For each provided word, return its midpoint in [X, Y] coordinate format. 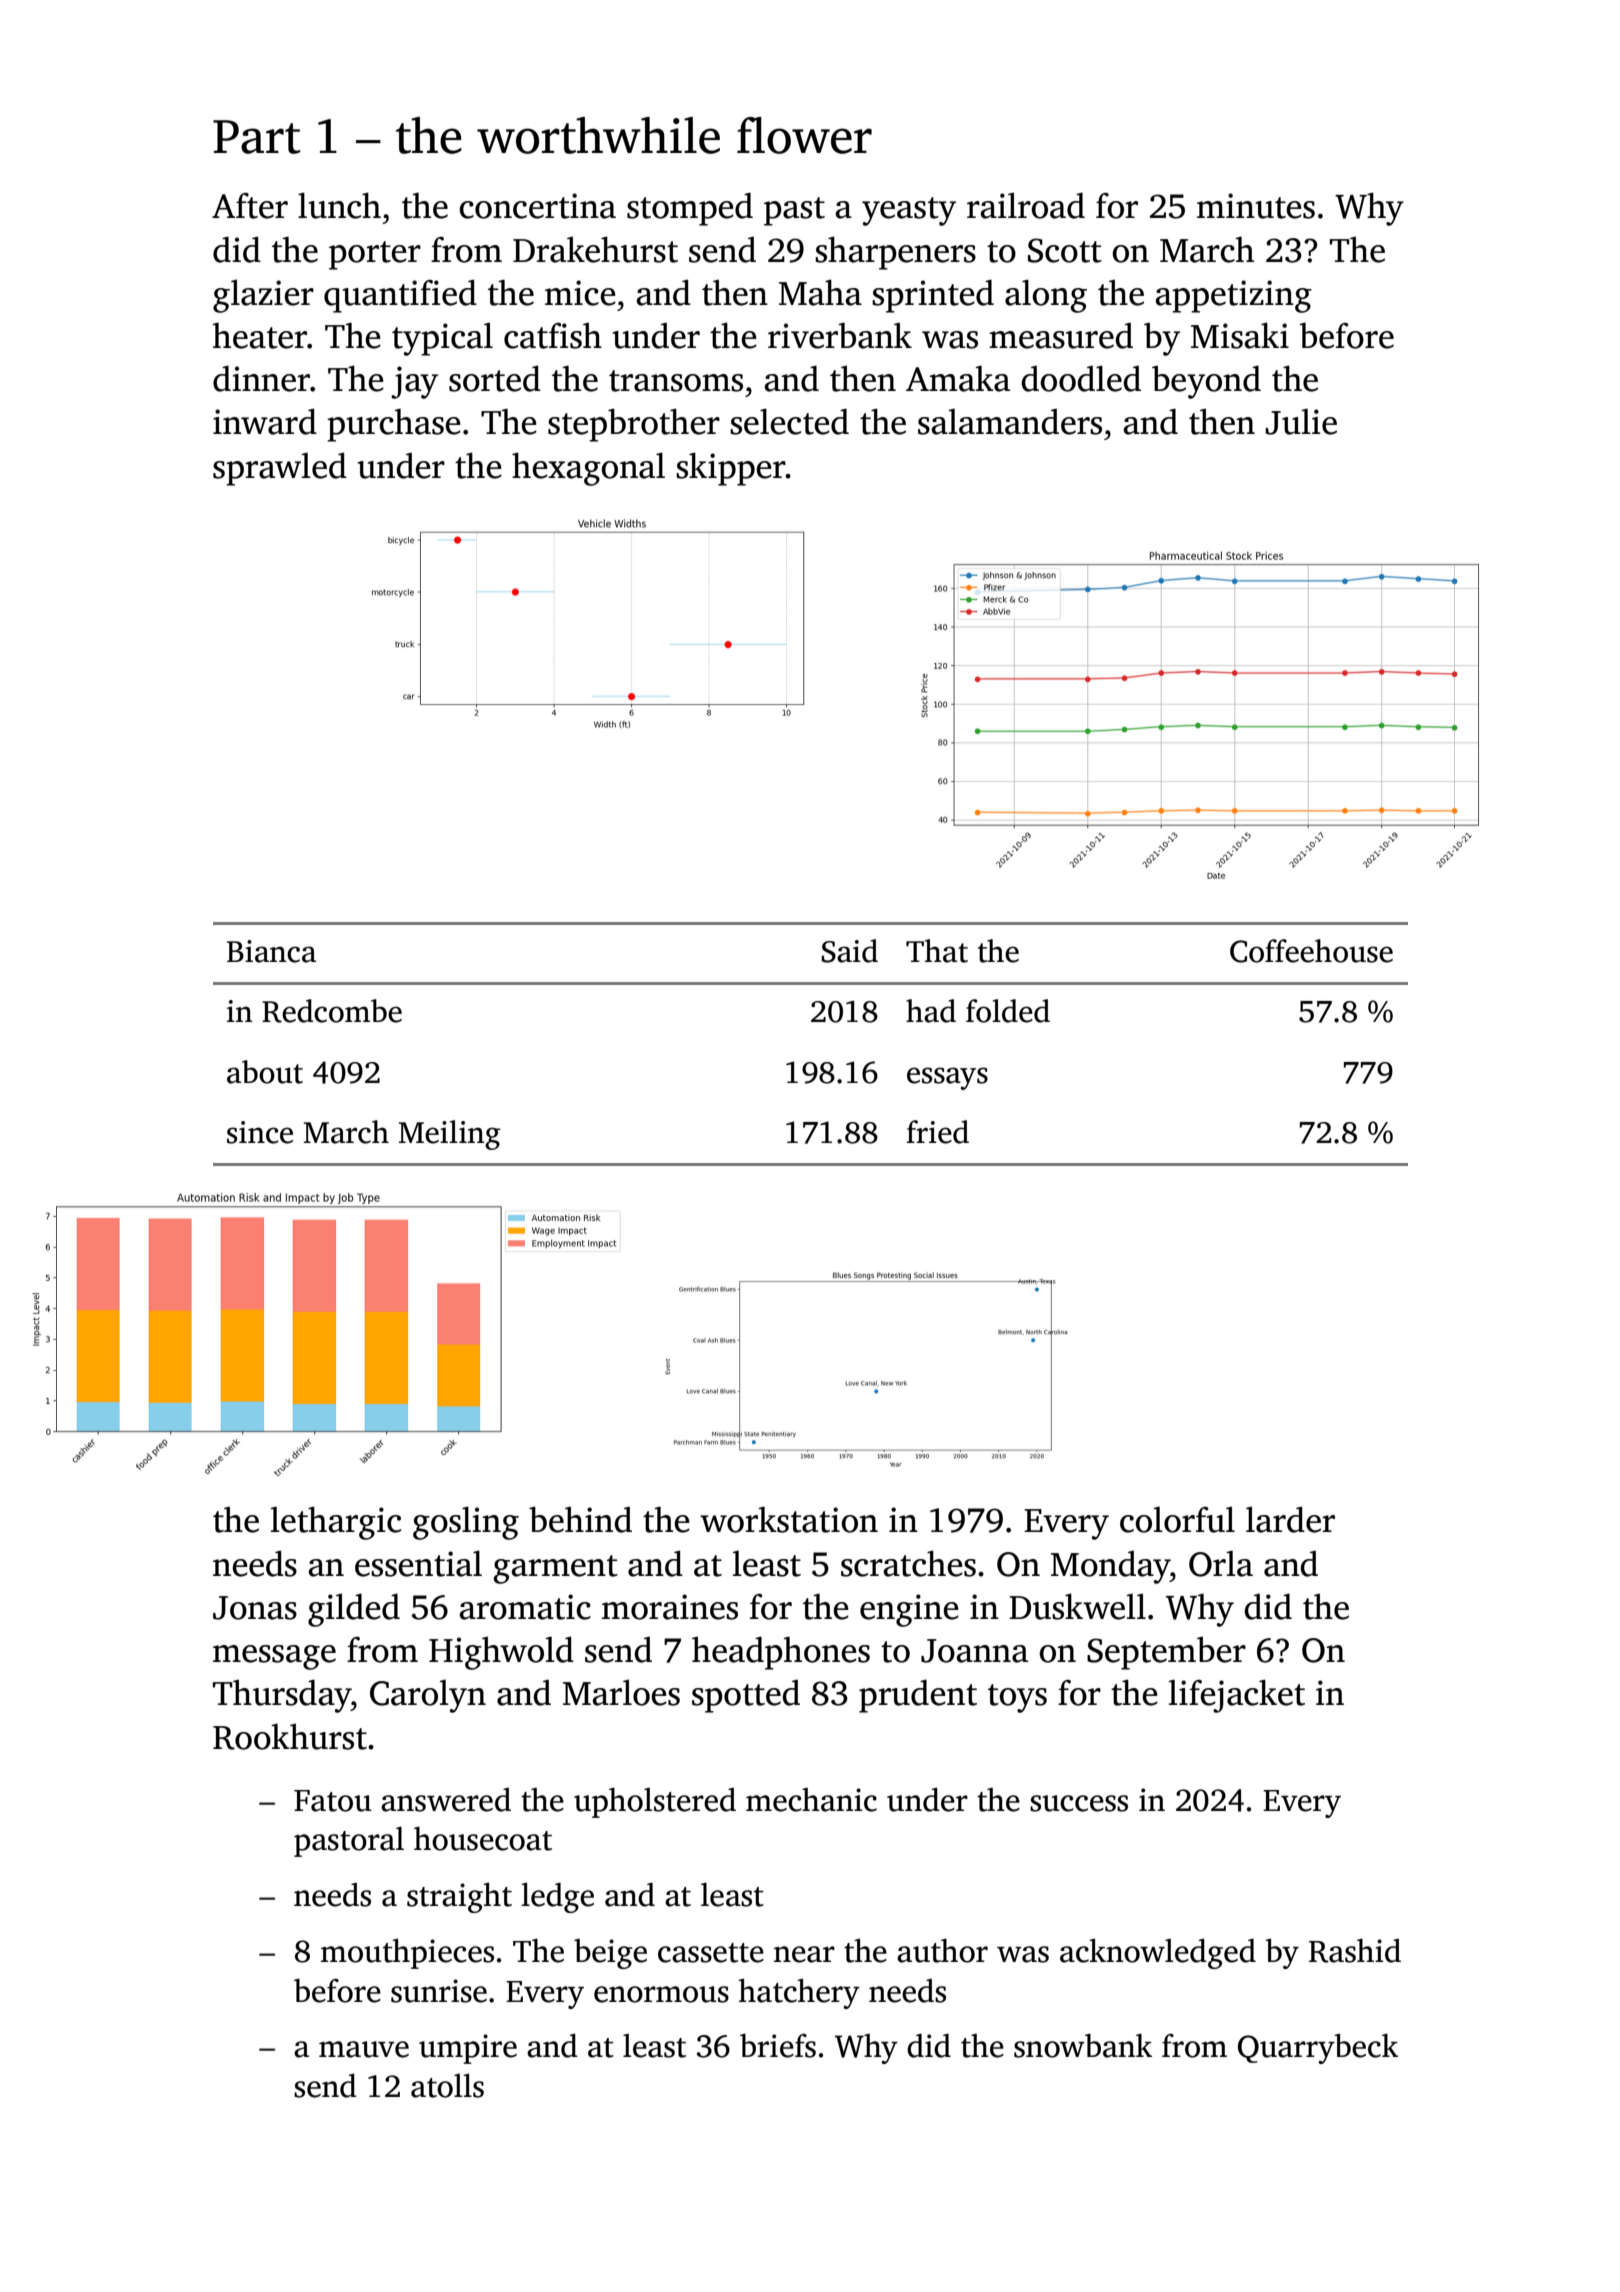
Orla [1221, 1563]
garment [556, 1569]
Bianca [271, 951]
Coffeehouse [1311, 951]
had [931, 1011]
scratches [908, 1563]
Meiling [450, 1135]
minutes [1256, 206]
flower [804, 135]
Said [850, 951]
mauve [364, 2049]
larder [1290, 1519]
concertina [537, 206]
